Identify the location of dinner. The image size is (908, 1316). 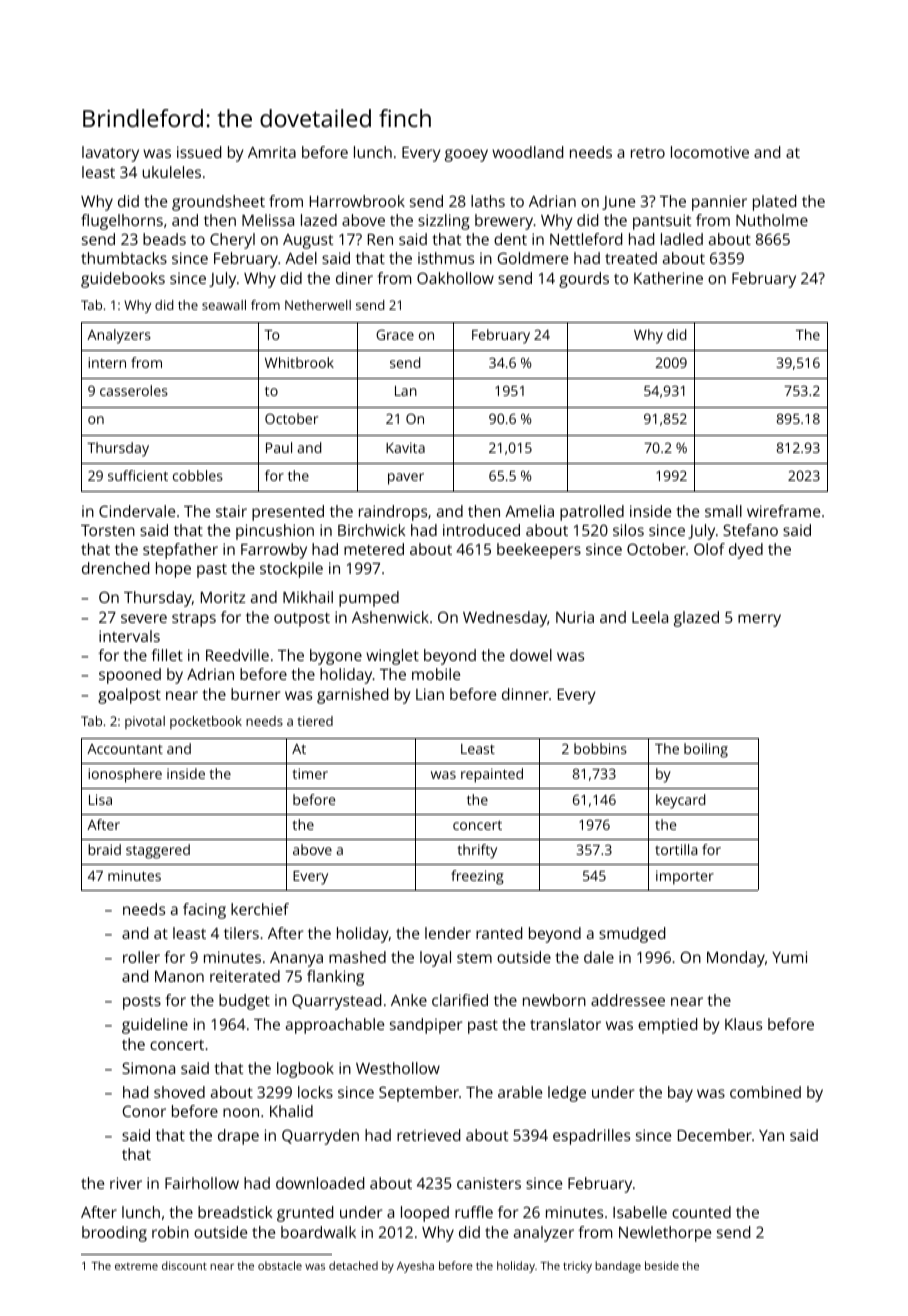
(525, 694).
